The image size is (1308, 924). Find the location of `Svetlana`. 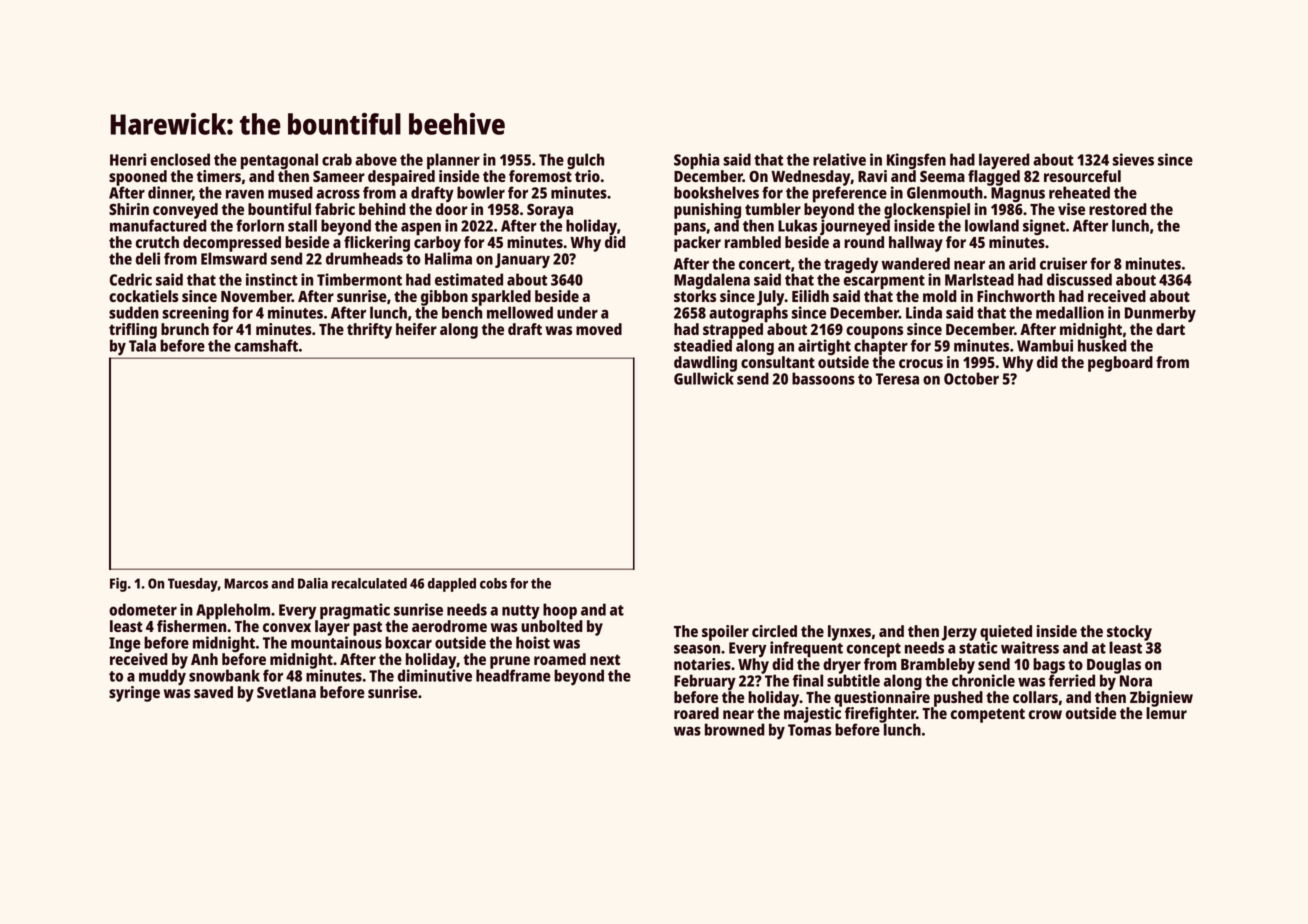

Svetlana is located at coordinates (286, 692).
